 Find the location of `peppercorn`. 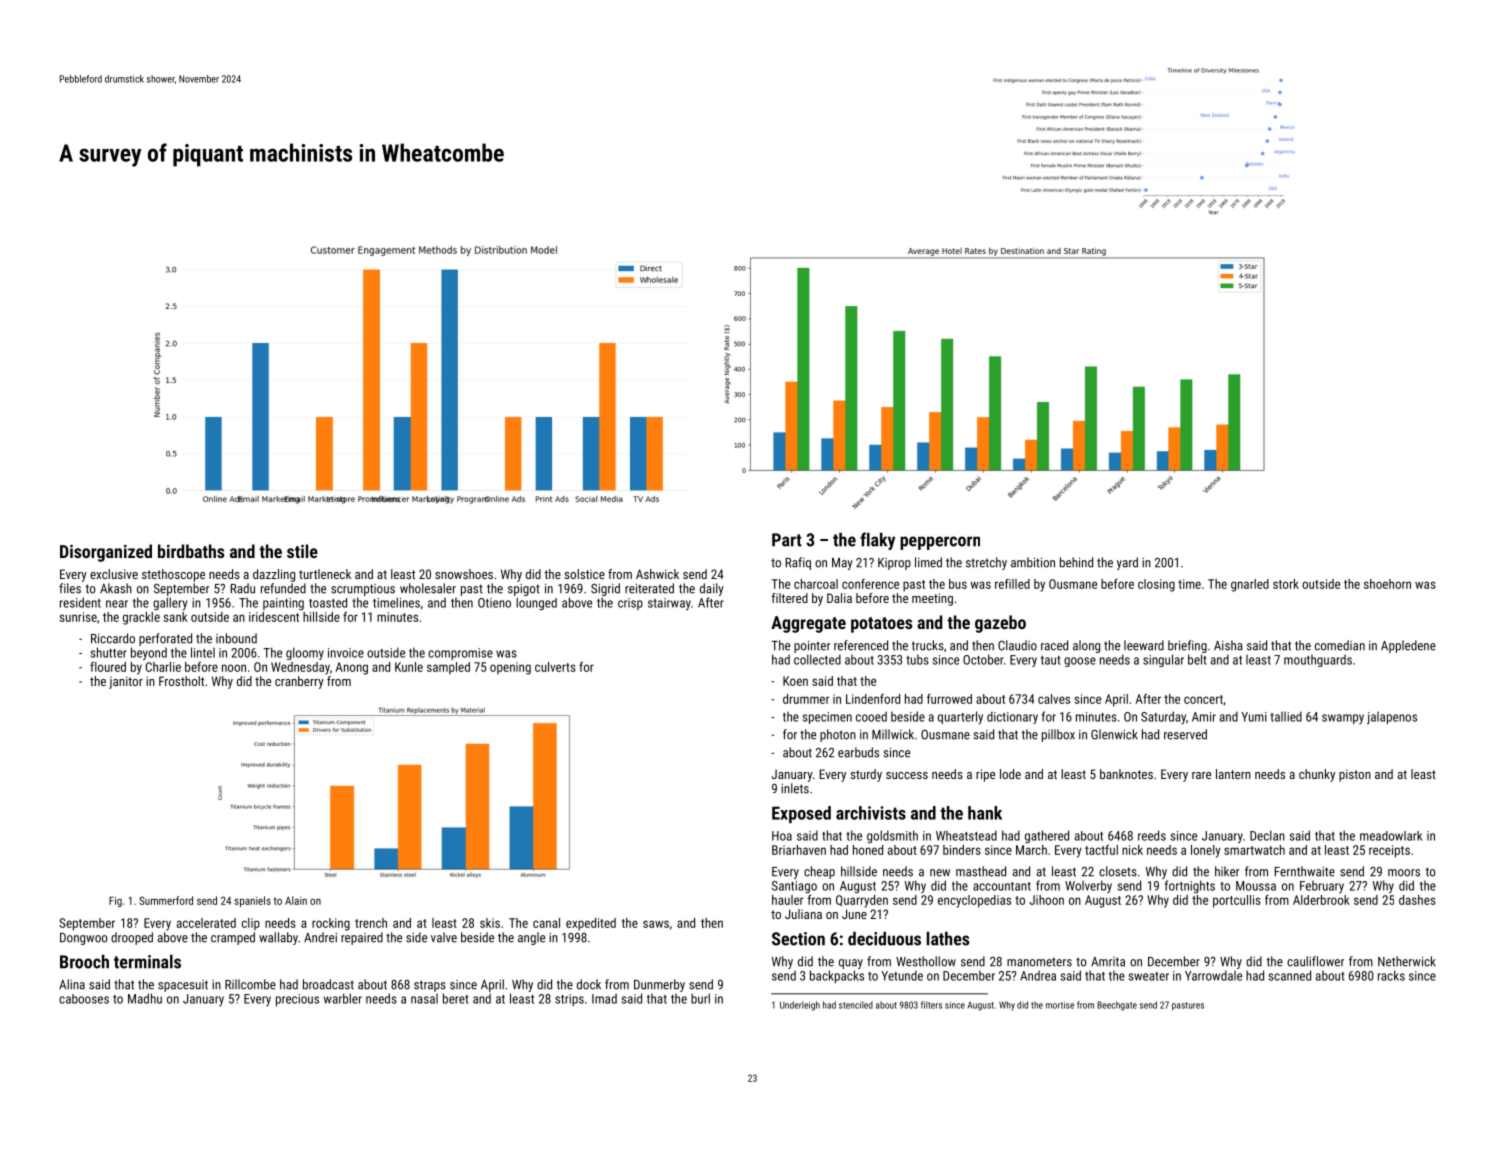

peppercorn is located at coordinates (940, 543).
